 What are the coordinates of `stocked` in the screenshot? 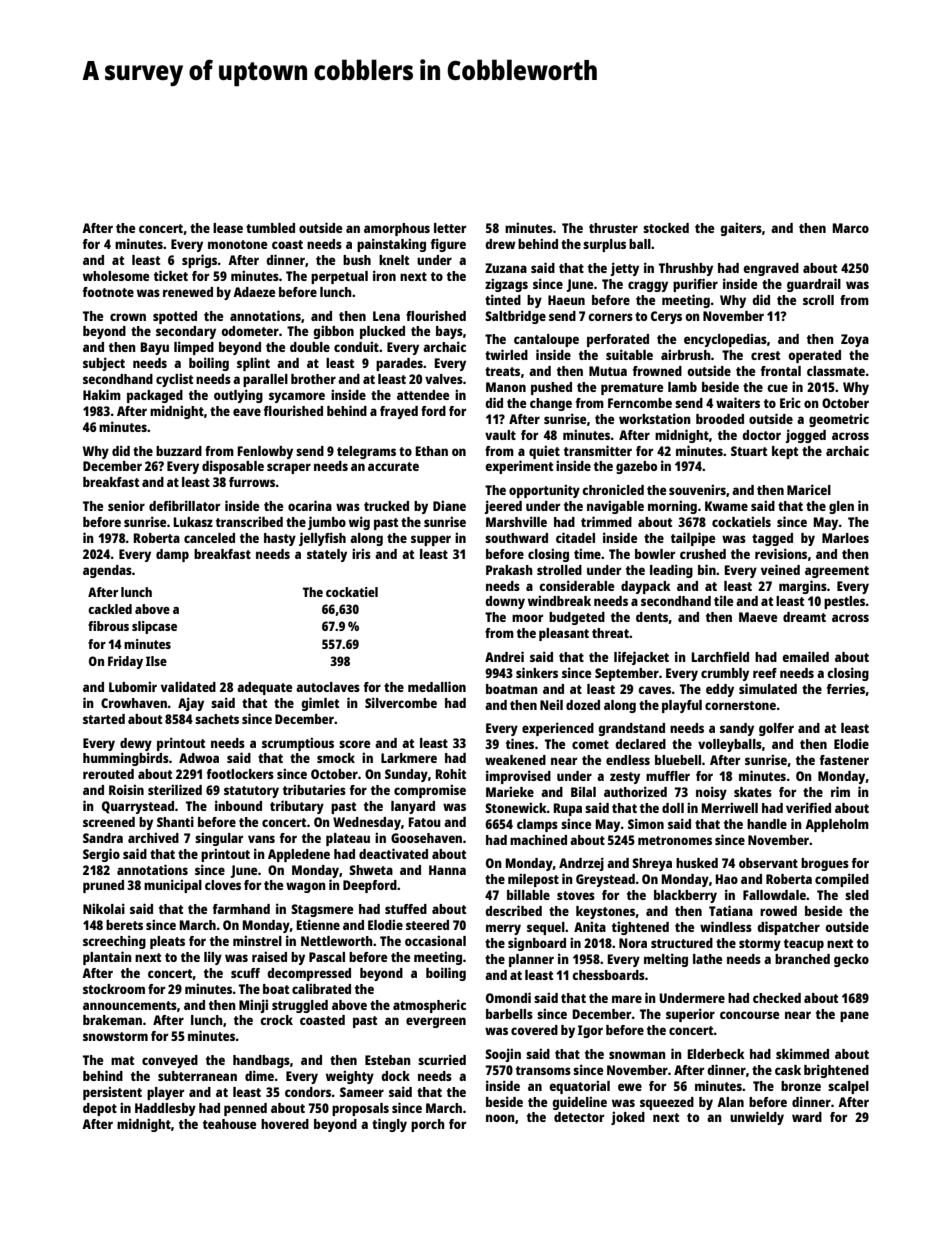 It's located at (666, 228).
